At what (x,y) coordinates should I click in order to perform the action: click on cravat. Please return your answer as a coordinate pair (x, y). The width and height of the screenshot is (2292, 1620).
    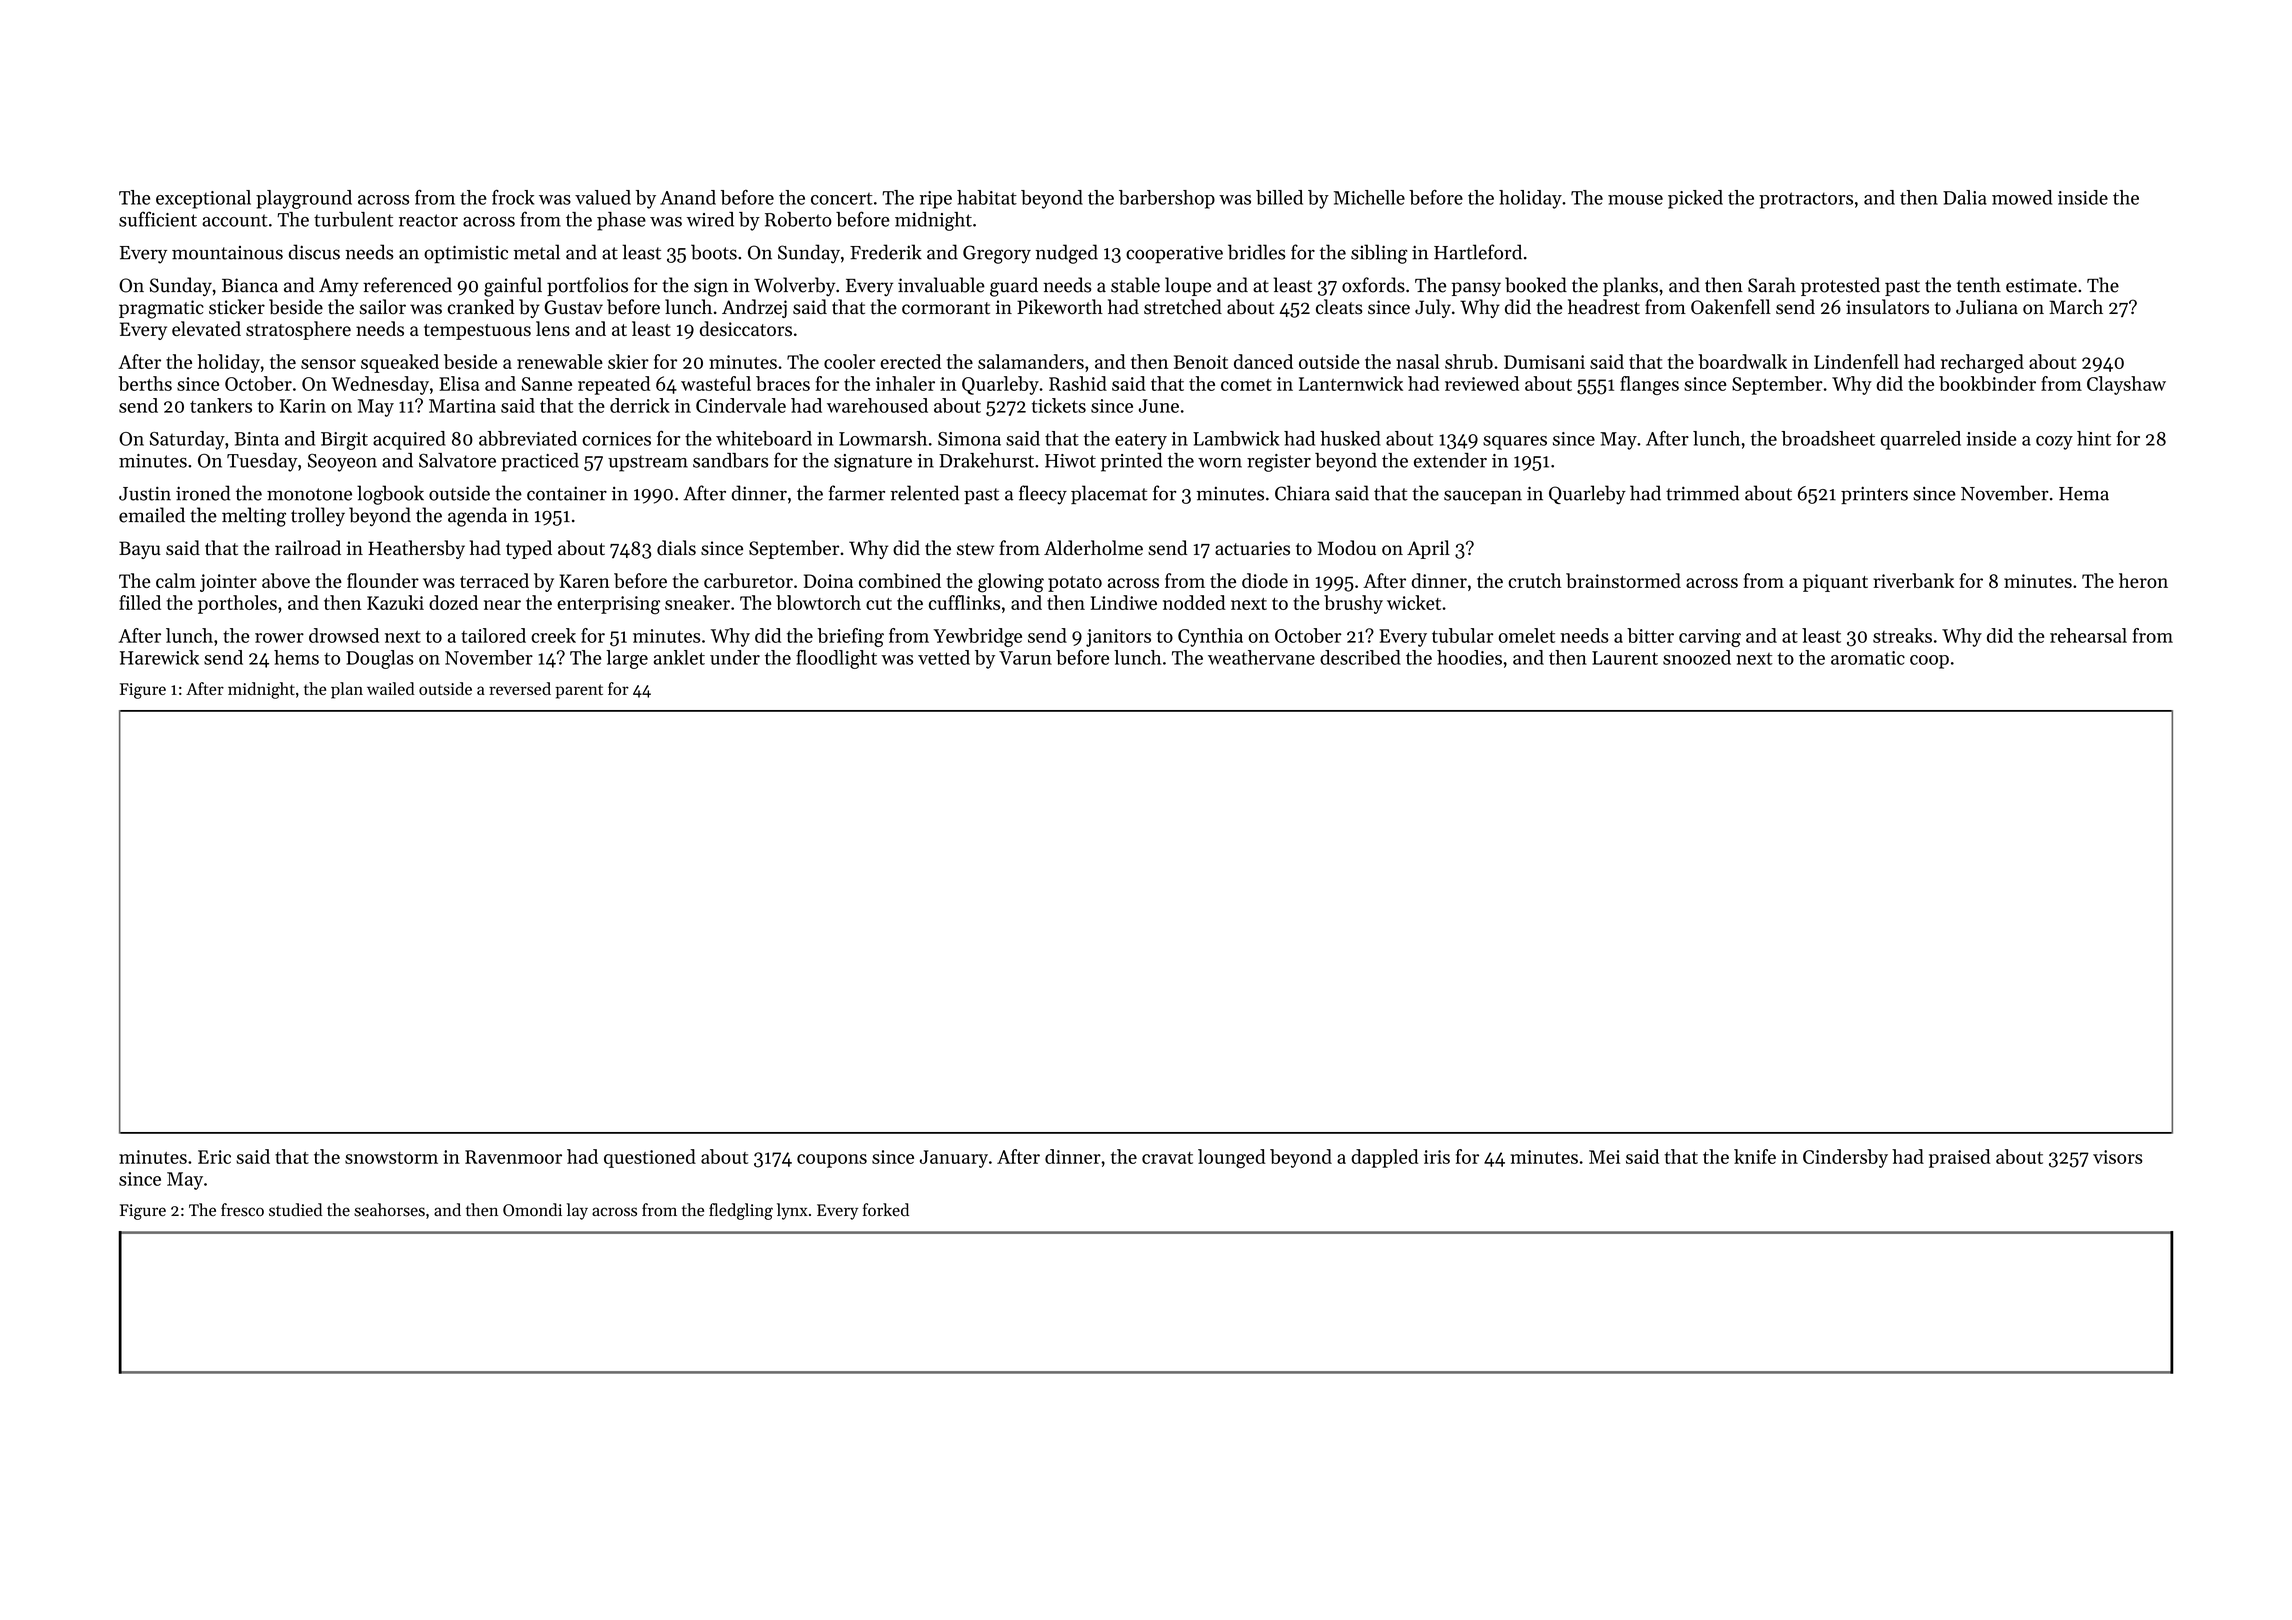
    Looking at the image, I should click on (1167, 1158).
